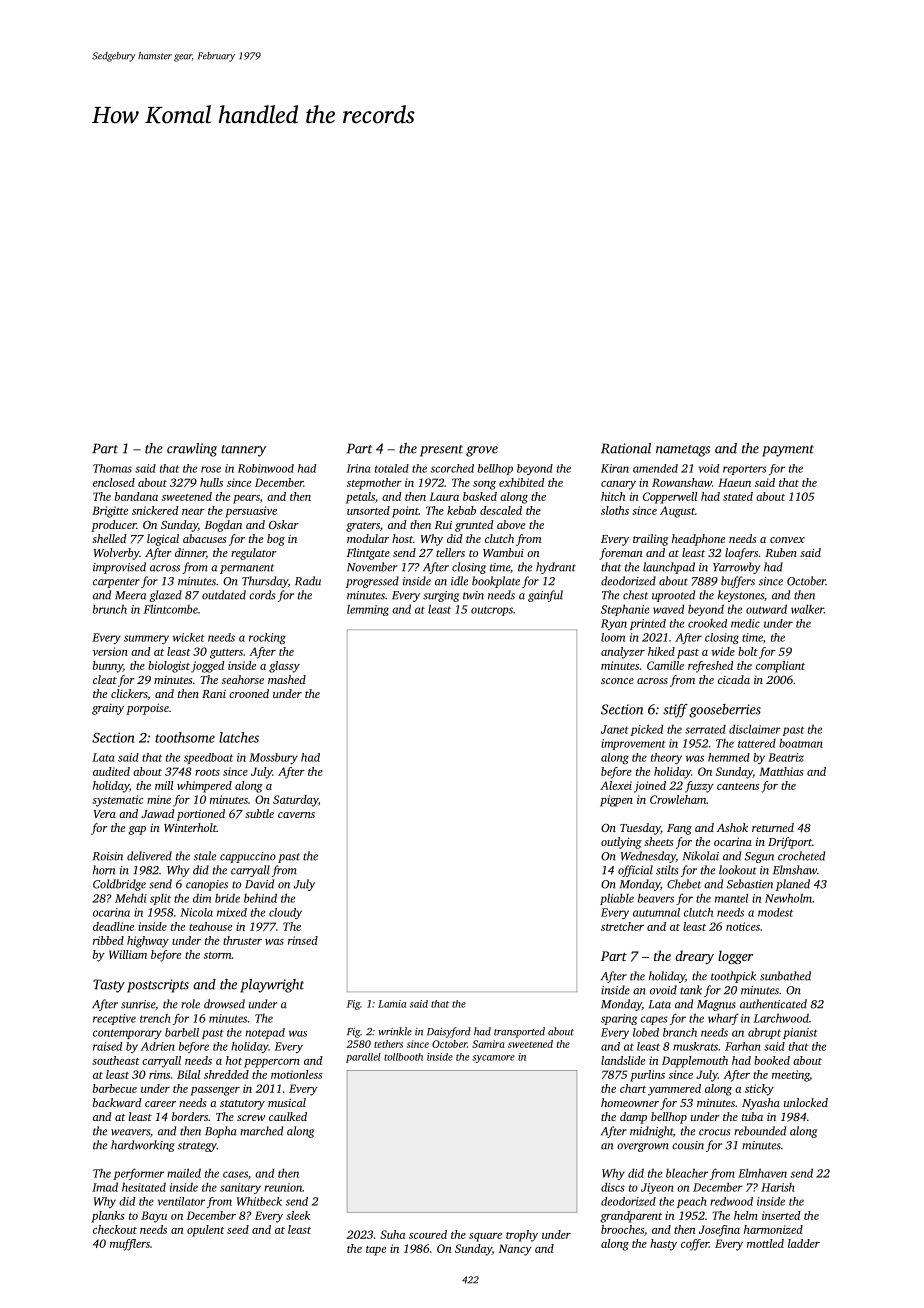  Describe the element at coordinates (224, 595) in the page. I see `outdated` at that location.
